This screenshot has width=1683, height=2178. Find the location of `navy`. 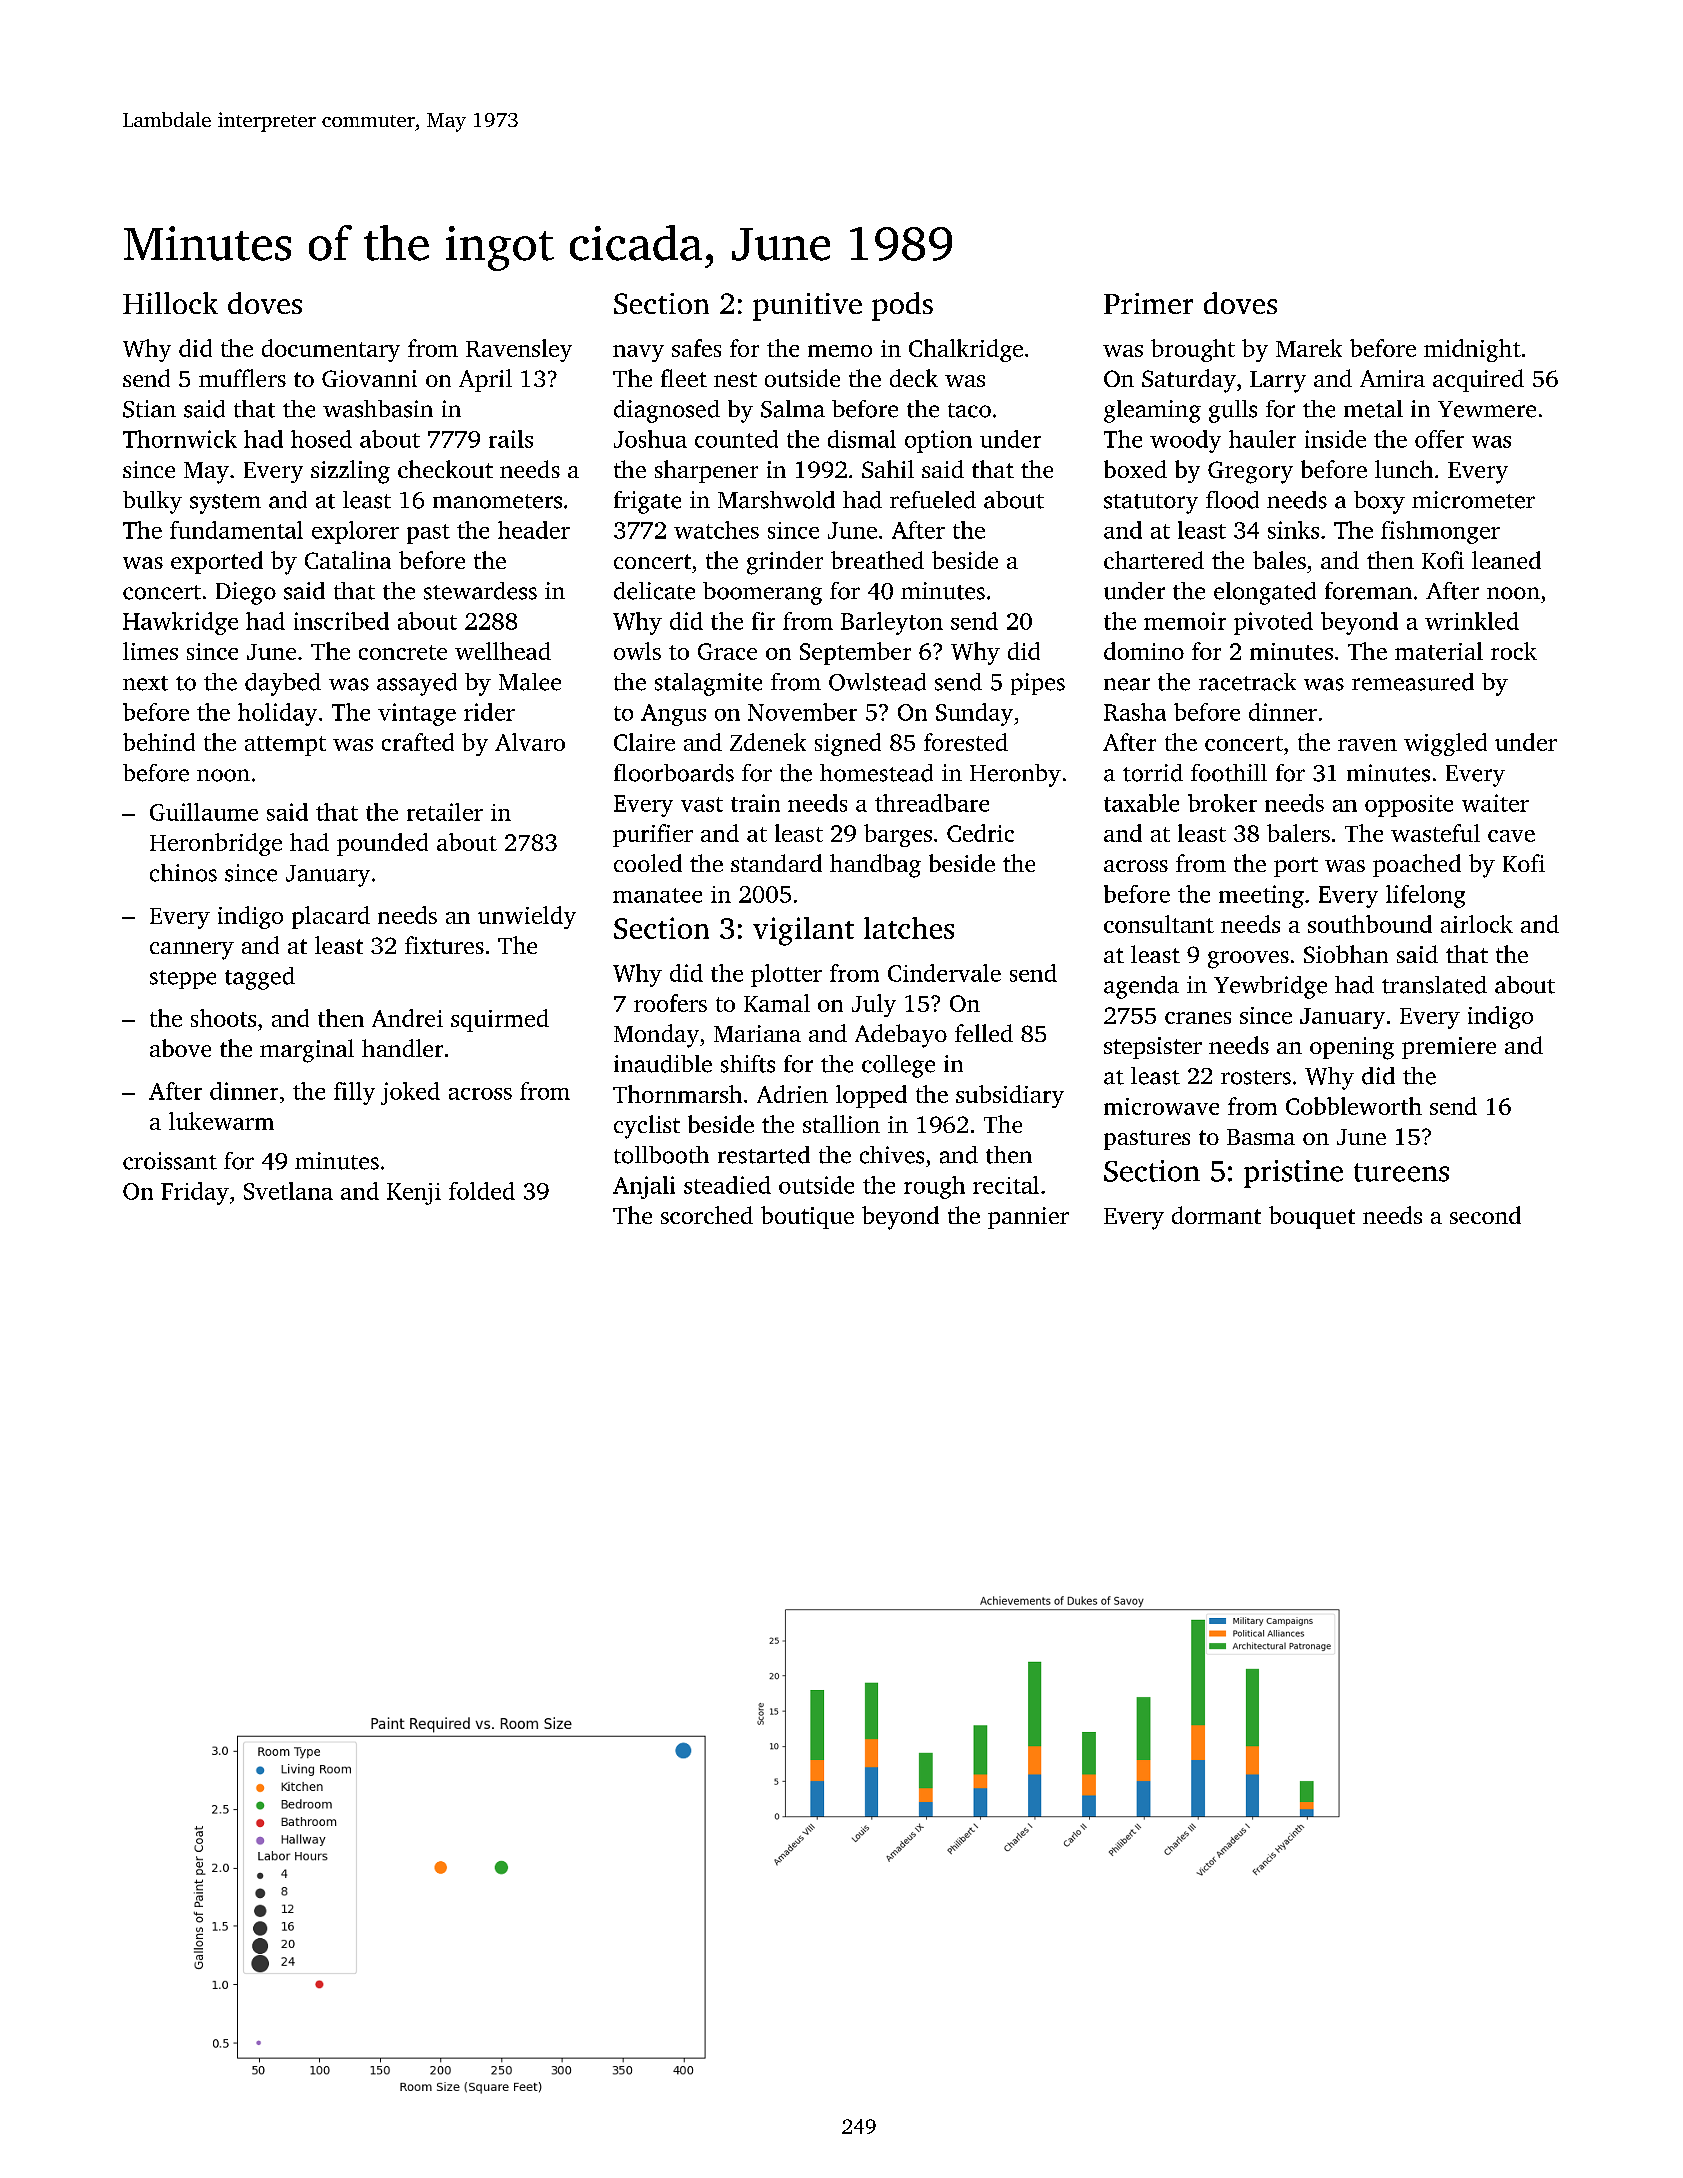

navy is located at coordinates (638, 353).
